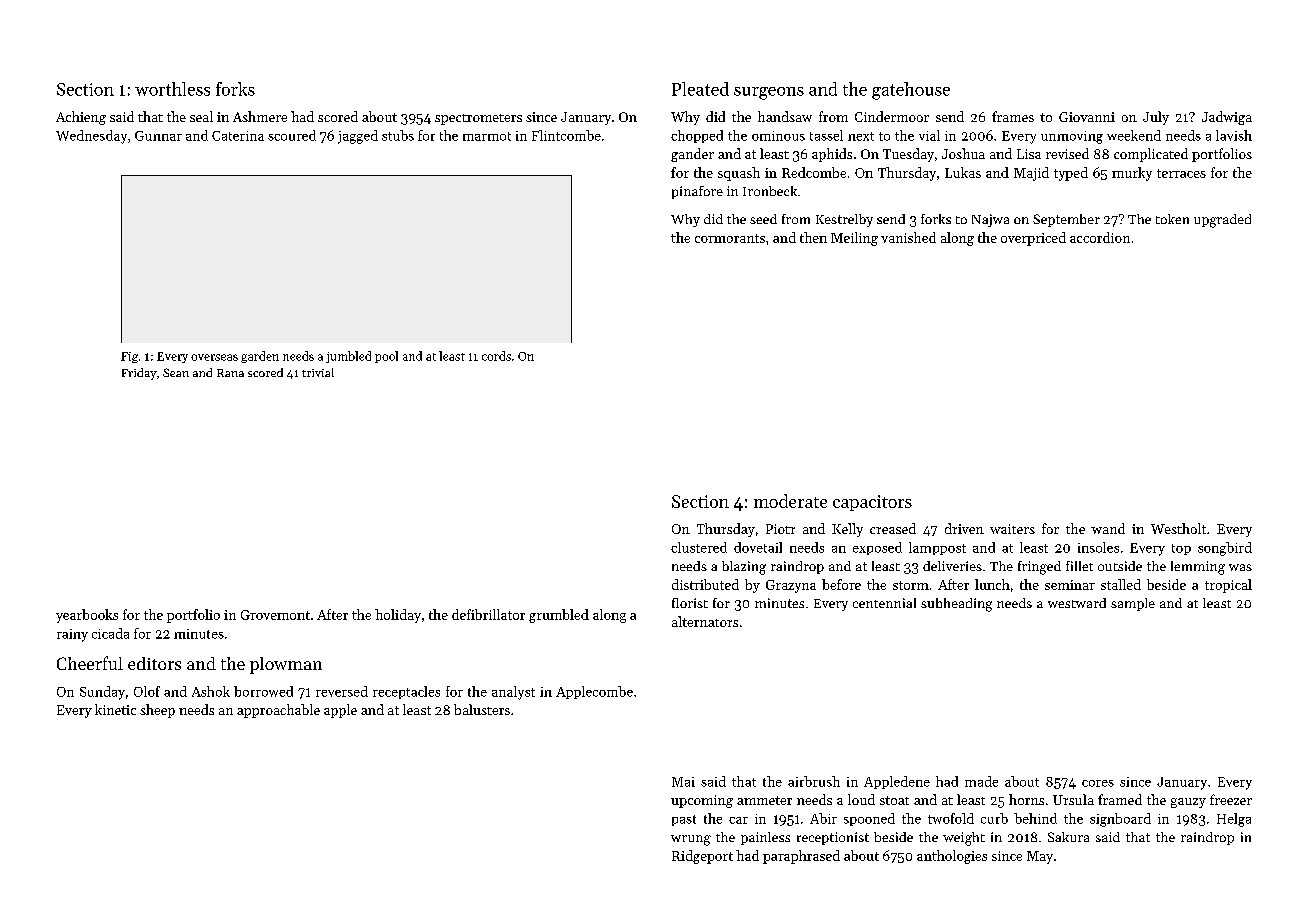 The height and width of the screenshot is (924, 1308). Describe the element at coordinates (1156, 118) in the screenshot. I see `July` at that location.
